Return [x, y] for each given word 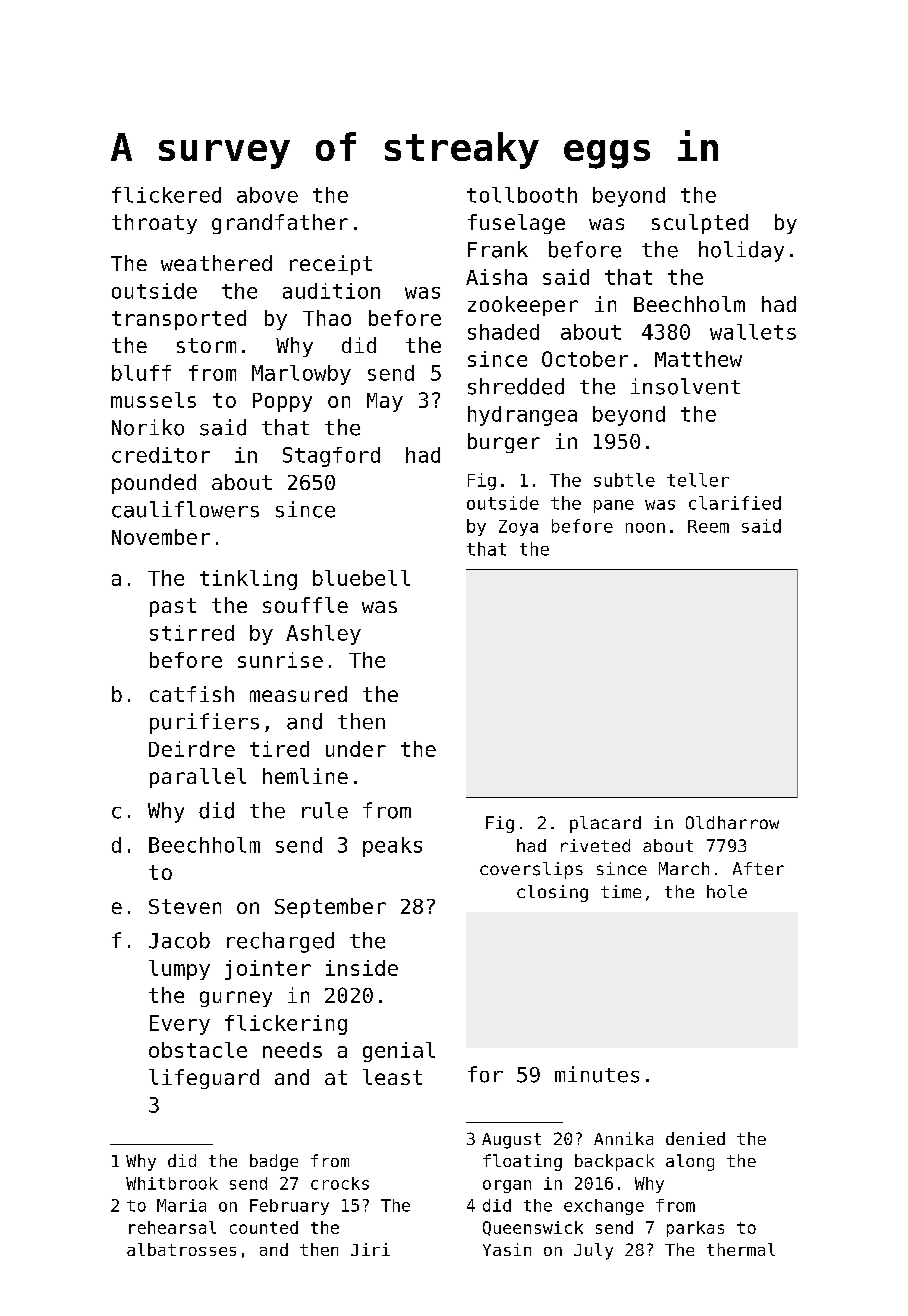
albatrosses [181, 1249]
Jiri [370, 1249]
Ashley [323, 635]
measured [298, 694]
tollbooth [522, 195]
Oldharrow [732, 822]
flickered [166, 195]
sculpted [700, 224]
